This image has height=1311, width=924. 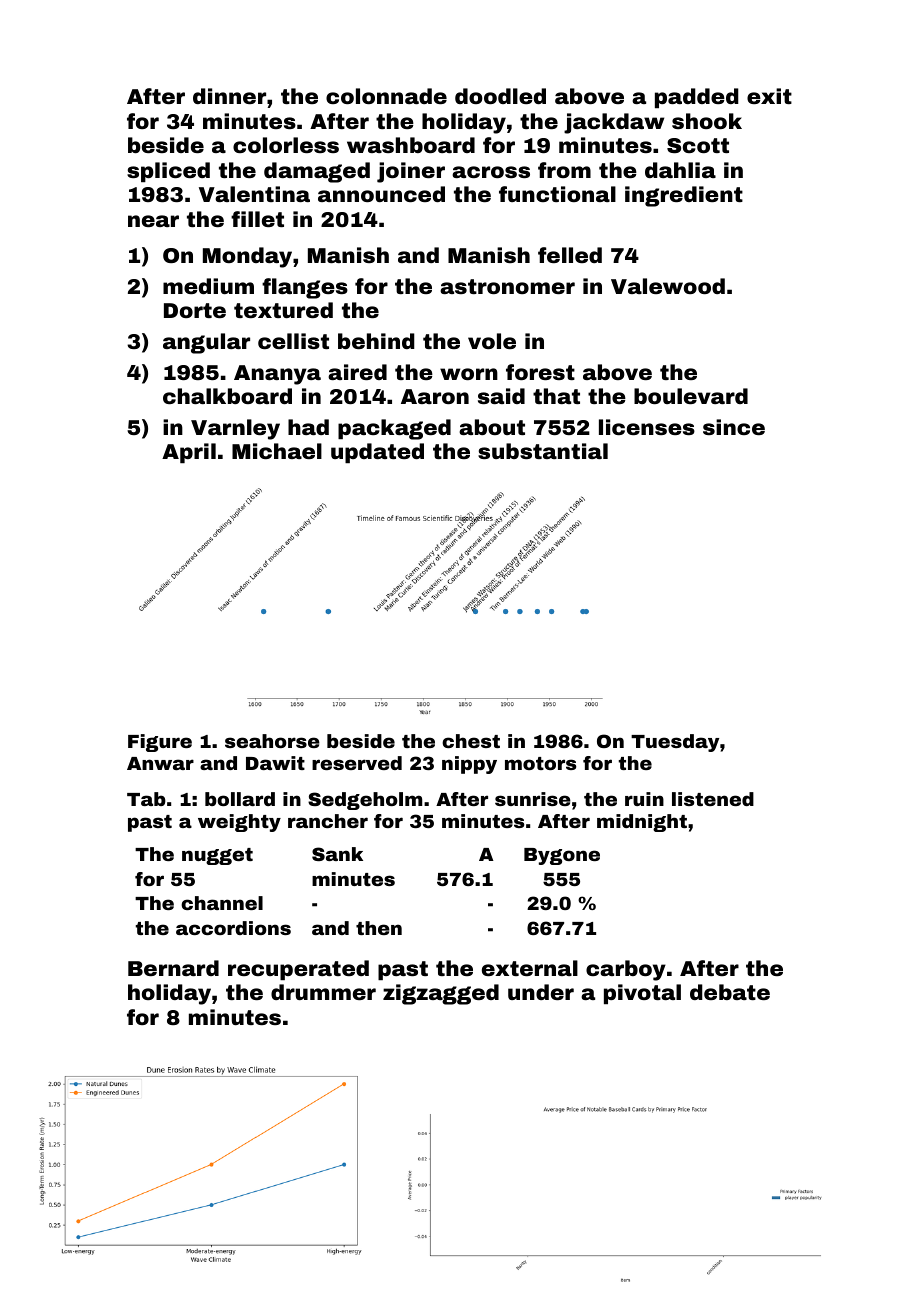 What do you see at coordinates (441, 994) in the image?
I see `zigzagged` at bounding box center [441, 994].
